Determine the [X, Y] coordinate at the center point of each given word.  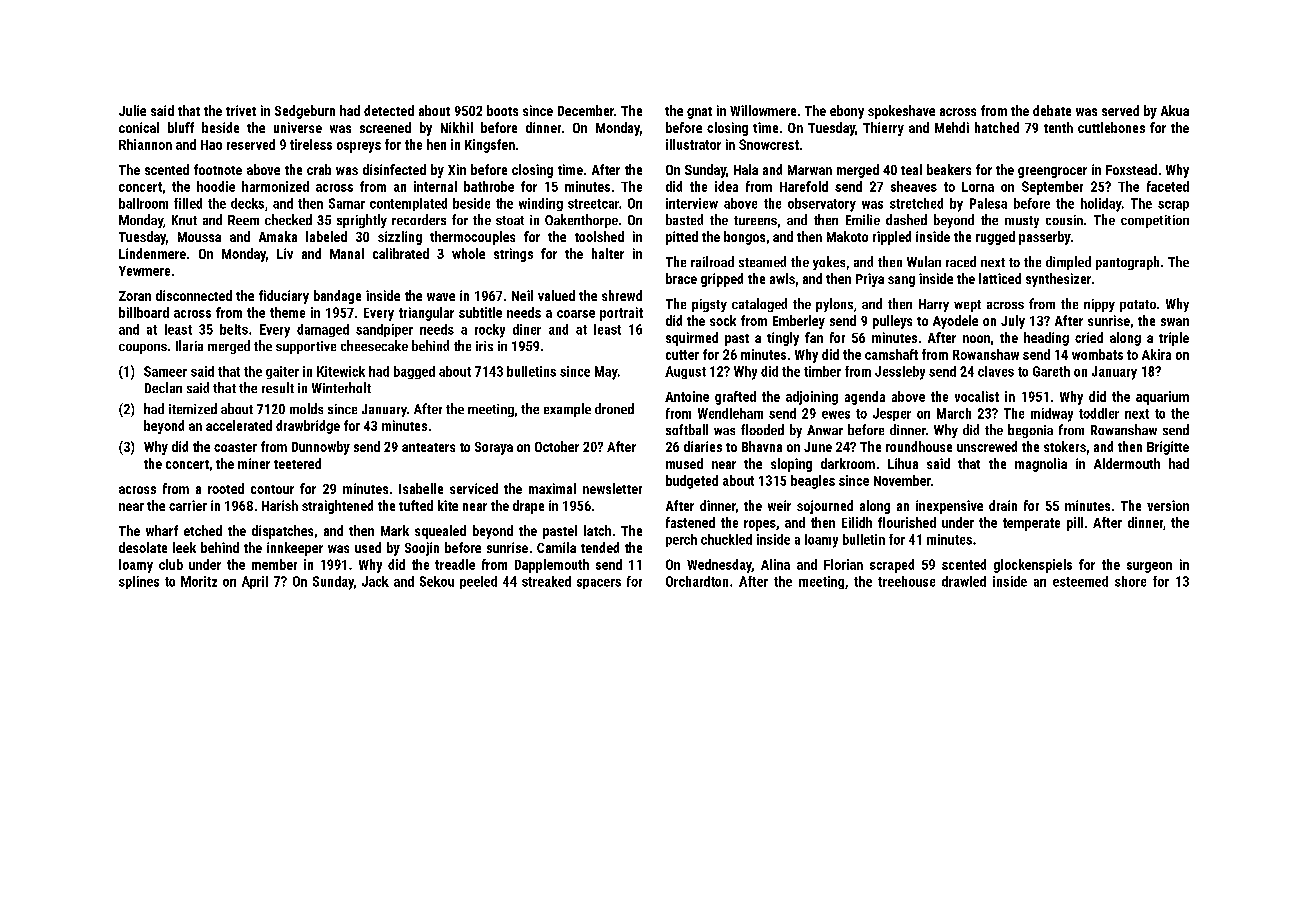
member [274, 564]
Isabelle [421, 488]
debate [1052, 110]
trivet [241, 110]
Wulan [924, 261]
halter [608, 253]
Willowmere [763, 110]
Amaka [278, 236]
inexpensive [949, 507]
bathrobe [489, 186]
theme [287, 312]
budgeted [692, 482]
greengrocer [1052, 172]
